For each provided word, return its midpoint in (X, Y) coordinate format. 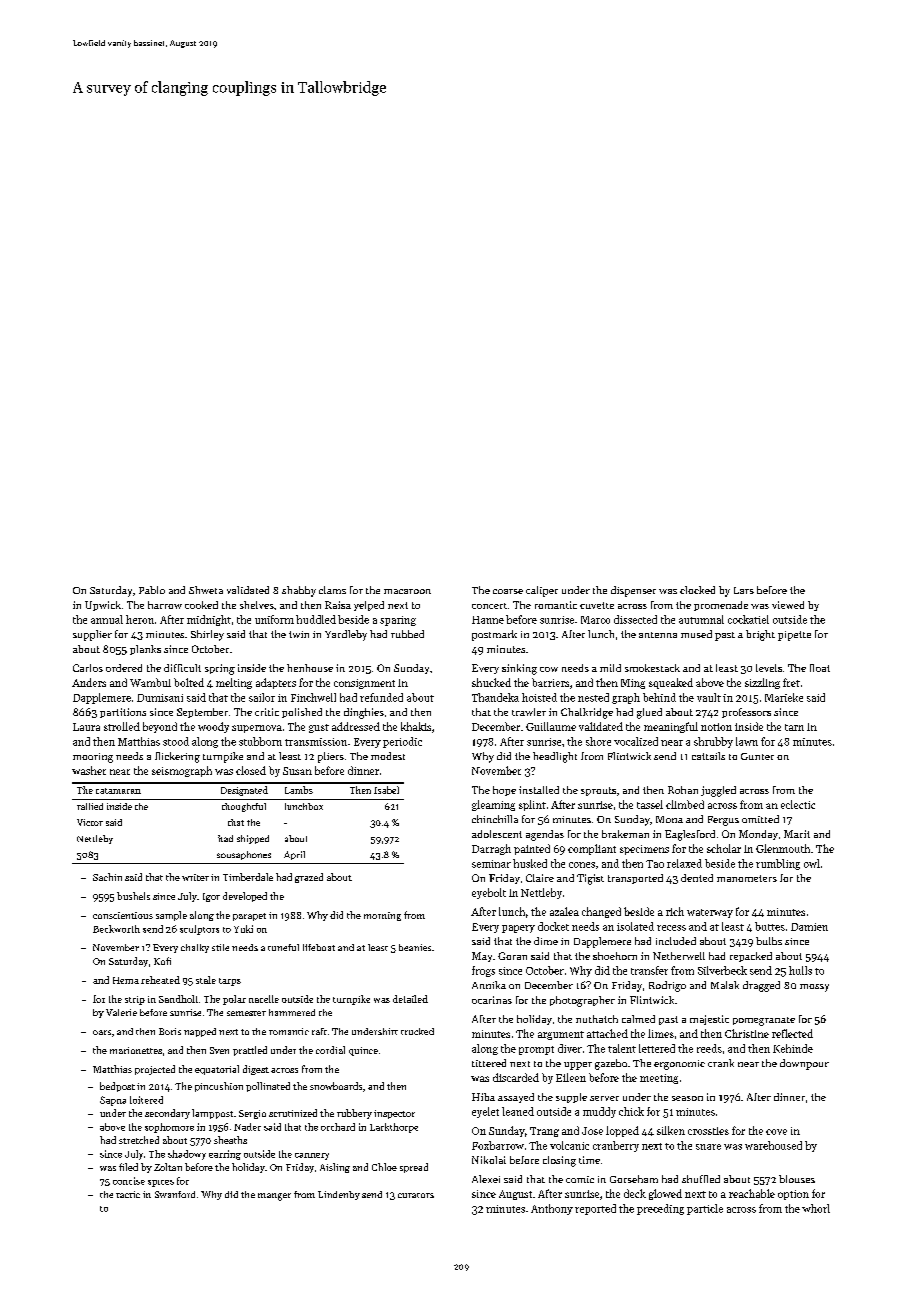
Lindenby (339, 1195)
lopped (622, 1131)
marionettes (136, 1050)
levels (769, 668)
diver (570, 1048)
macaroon (407, 591)
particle (705, 1209)
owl (812, 863)
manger (274, 1197)
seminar (491, 864)
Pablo (152, 590)
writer (195, 877)
